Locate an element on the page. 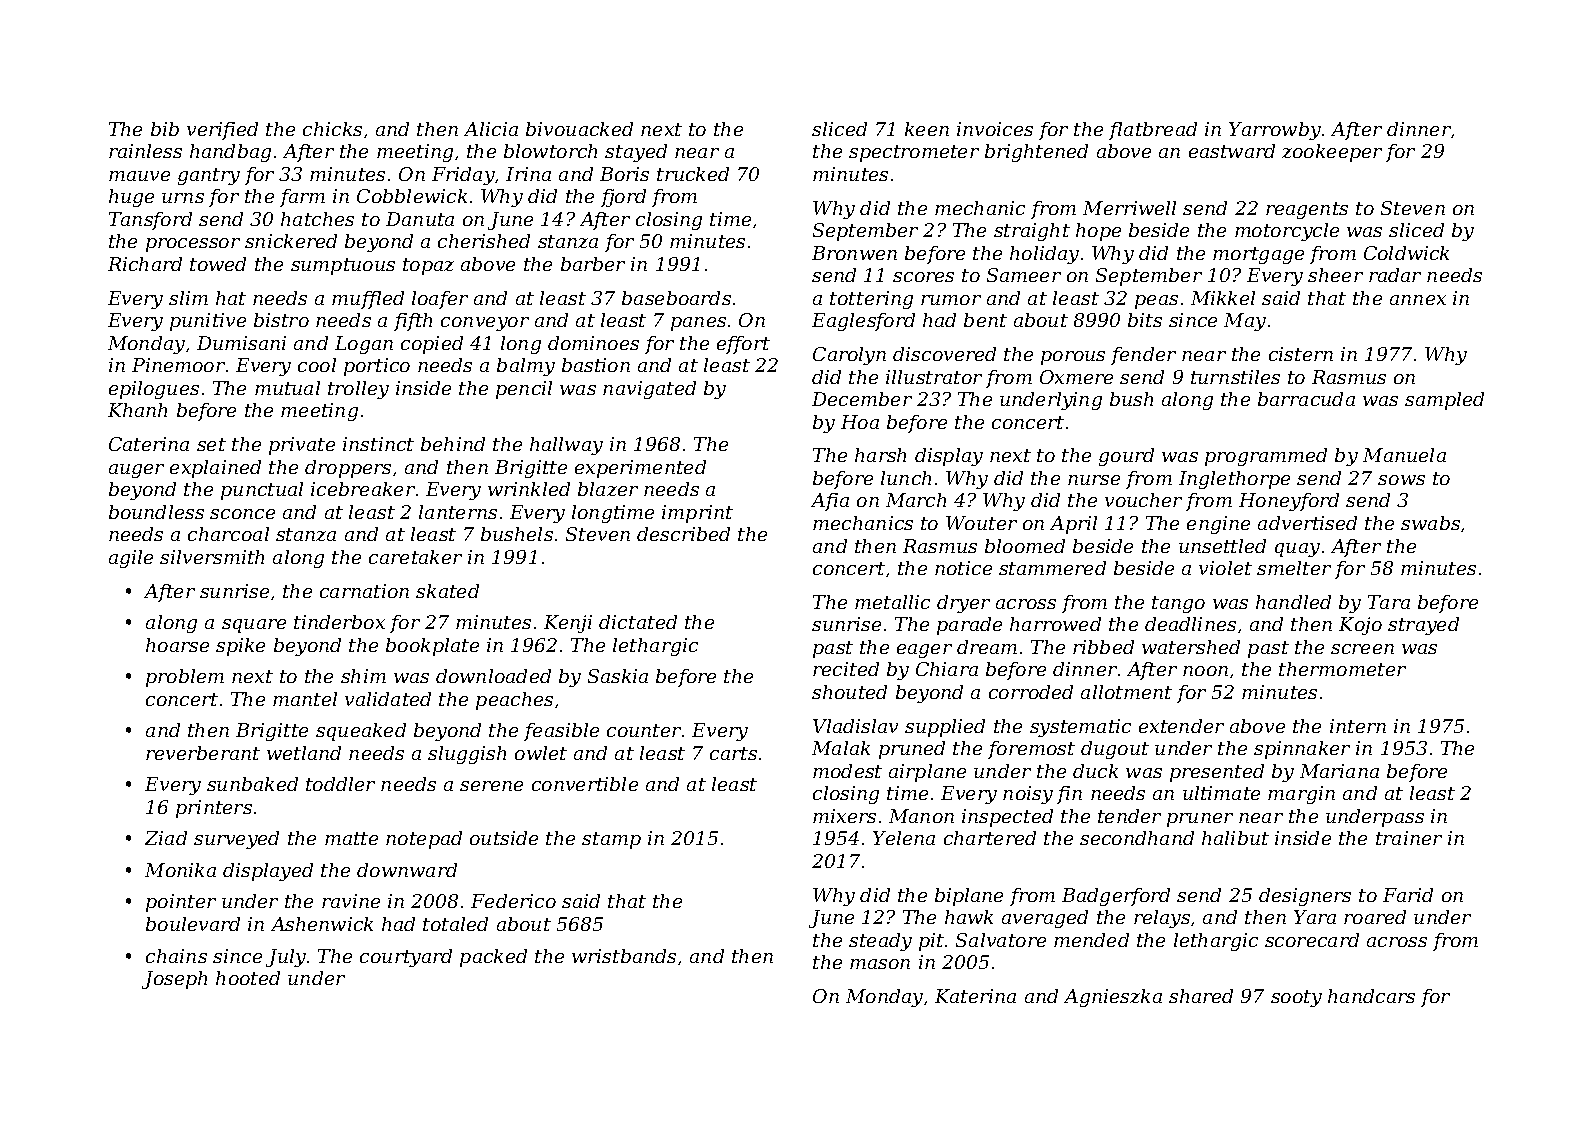 Image resolution: width=1594 pixels, height=1127 pixels. Yelena is located at coordinates (904, 838).
